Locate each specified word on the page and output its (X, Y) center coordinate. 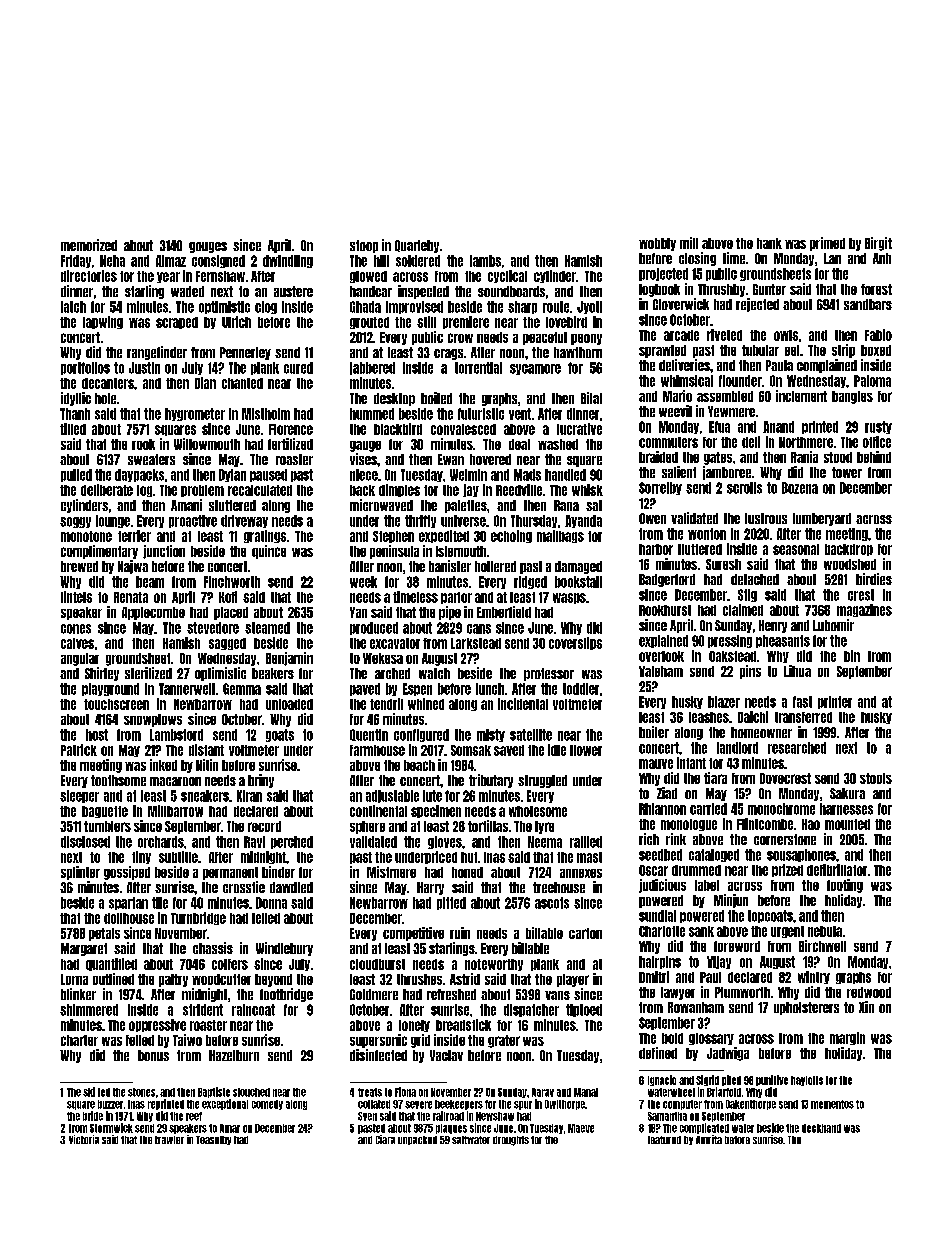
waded (187, 291)
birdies (874, 579)
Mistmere (391, 872)
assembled (725, 396)
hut (469, 857)
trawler (169, 1140)
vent (520, 414)
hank (769, 243)
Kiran (249, 796)
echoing (511, 536)
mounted (847, 824)
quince (269, 552)
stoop (364, 246)
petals (104, 934)
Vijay (719, 962)
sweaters (151, 459)
